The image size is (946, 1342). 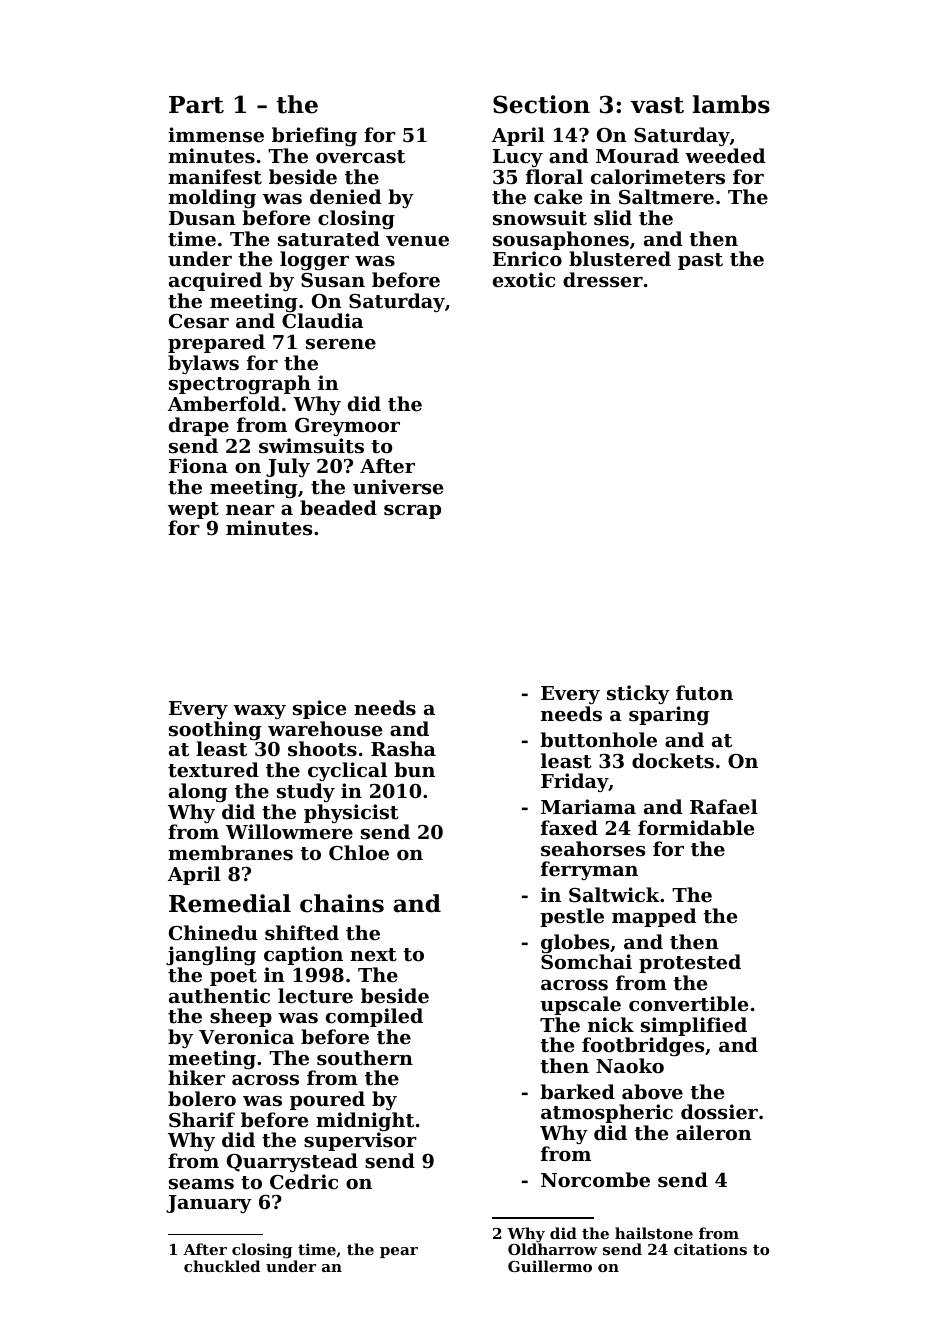 What do you see at coordinates (731, 104) in the screenshot?
I see `lambs` at bounding box center [731, 104].
